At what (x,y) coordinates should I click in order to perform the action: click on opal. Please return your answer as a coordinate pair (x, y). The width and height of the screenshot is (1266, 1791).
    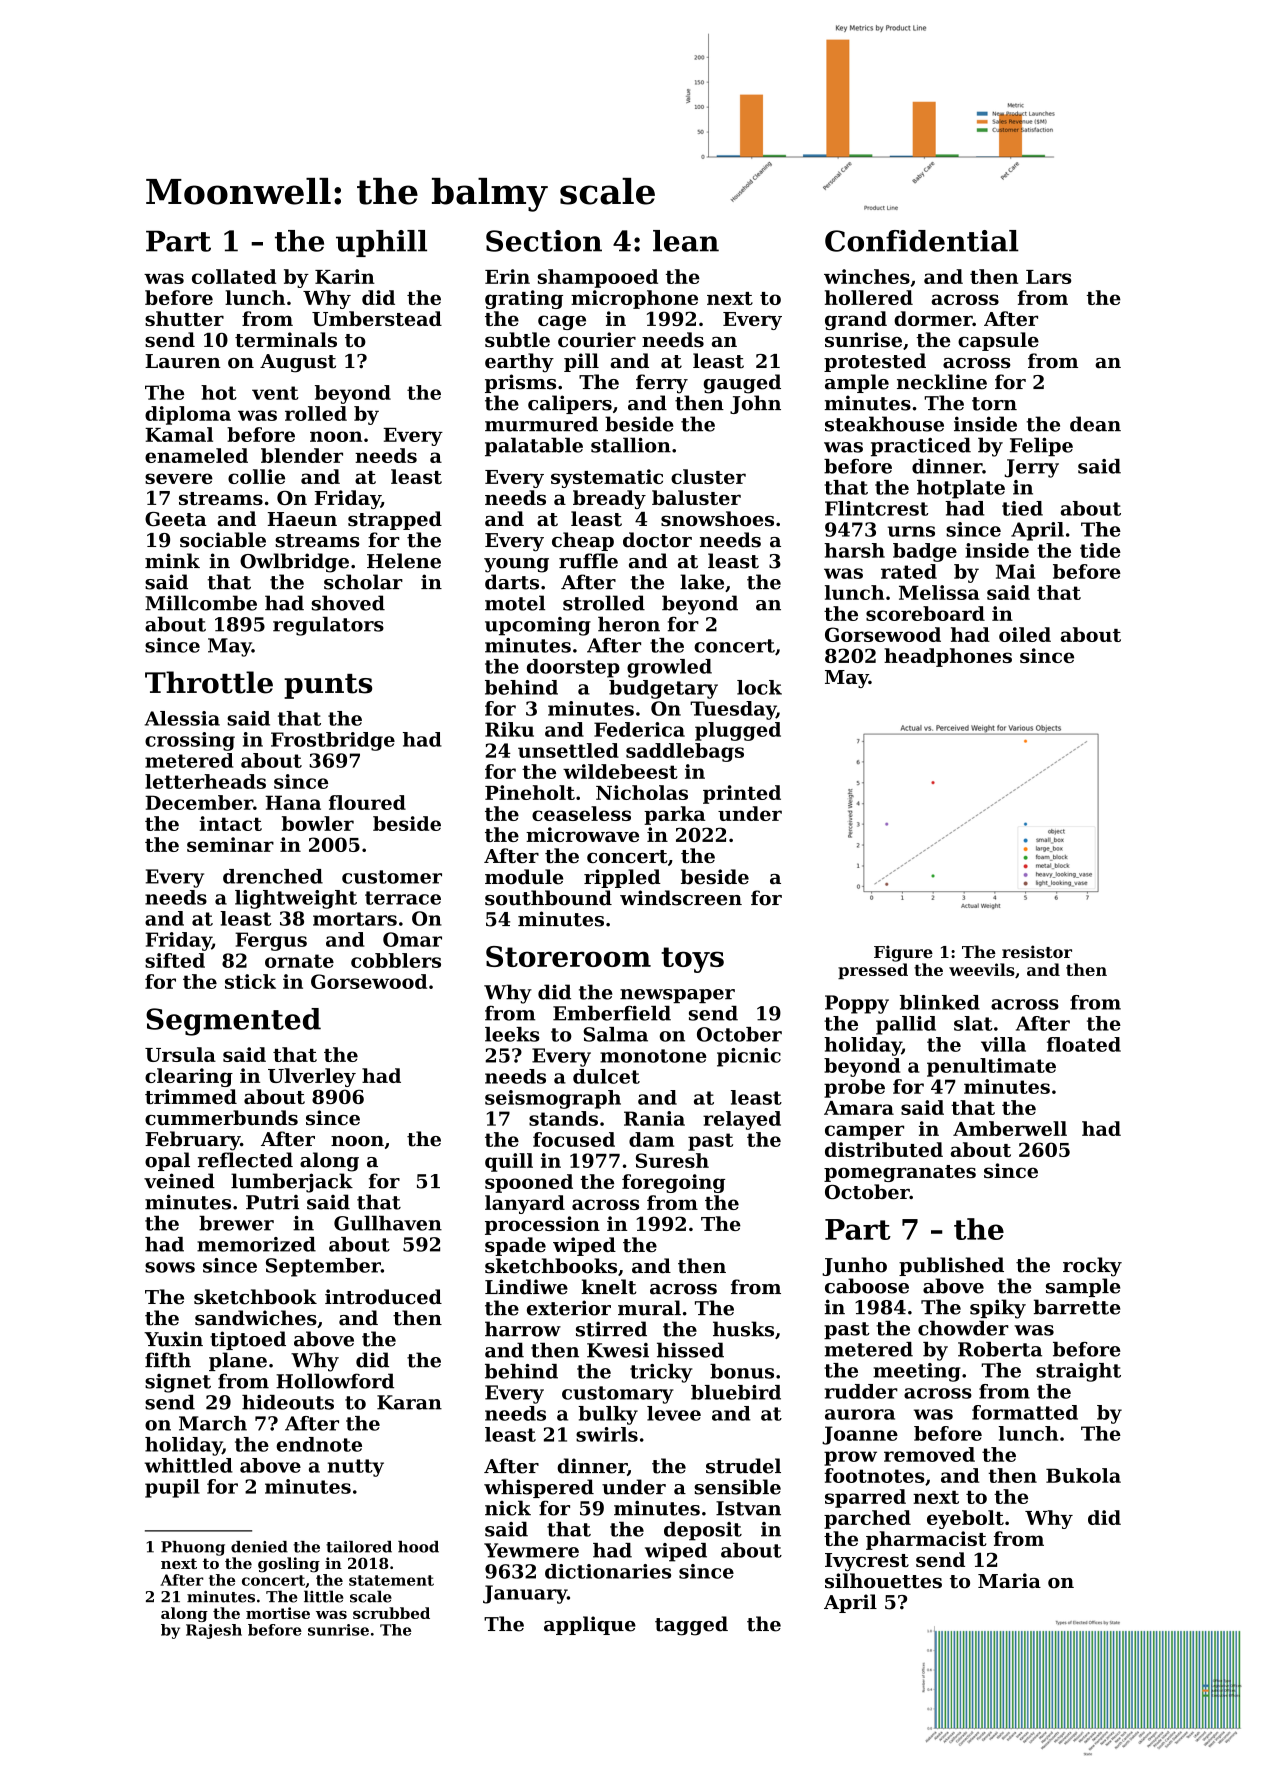
    Looking at the image, I should click on (167, 1161).
